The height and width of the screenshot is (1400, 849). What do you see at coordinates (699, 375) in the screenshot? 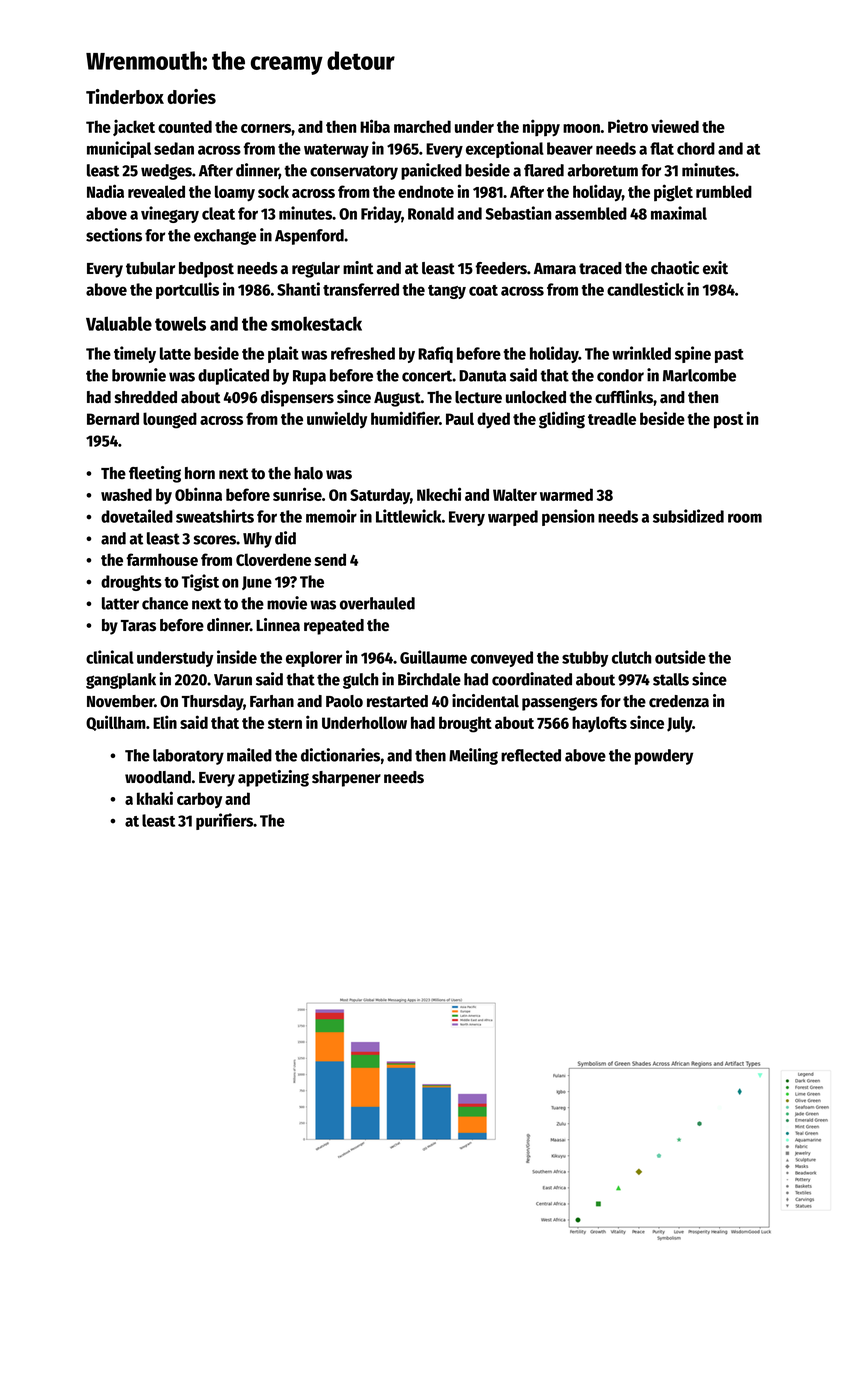
I see `Marlcombe` at bounding box center [699, 375].
